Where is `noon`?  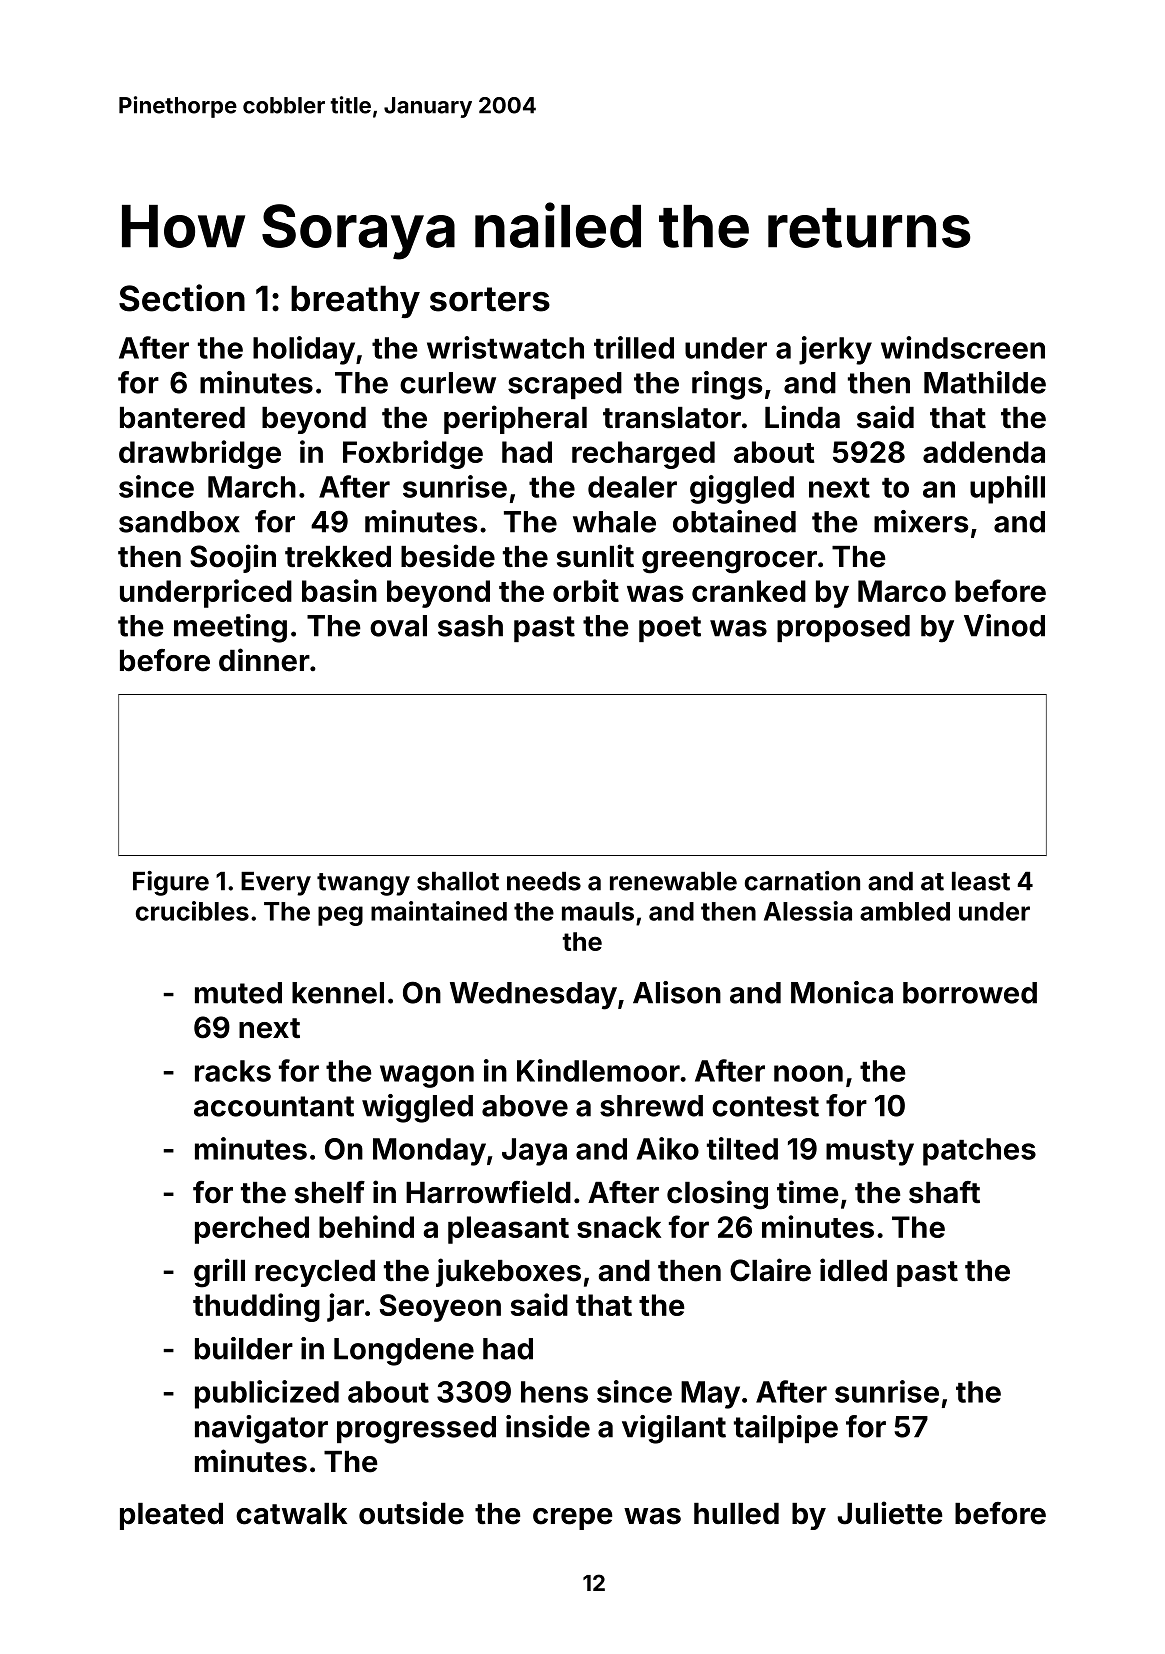
noon is located at coordinates (808, 1073).
